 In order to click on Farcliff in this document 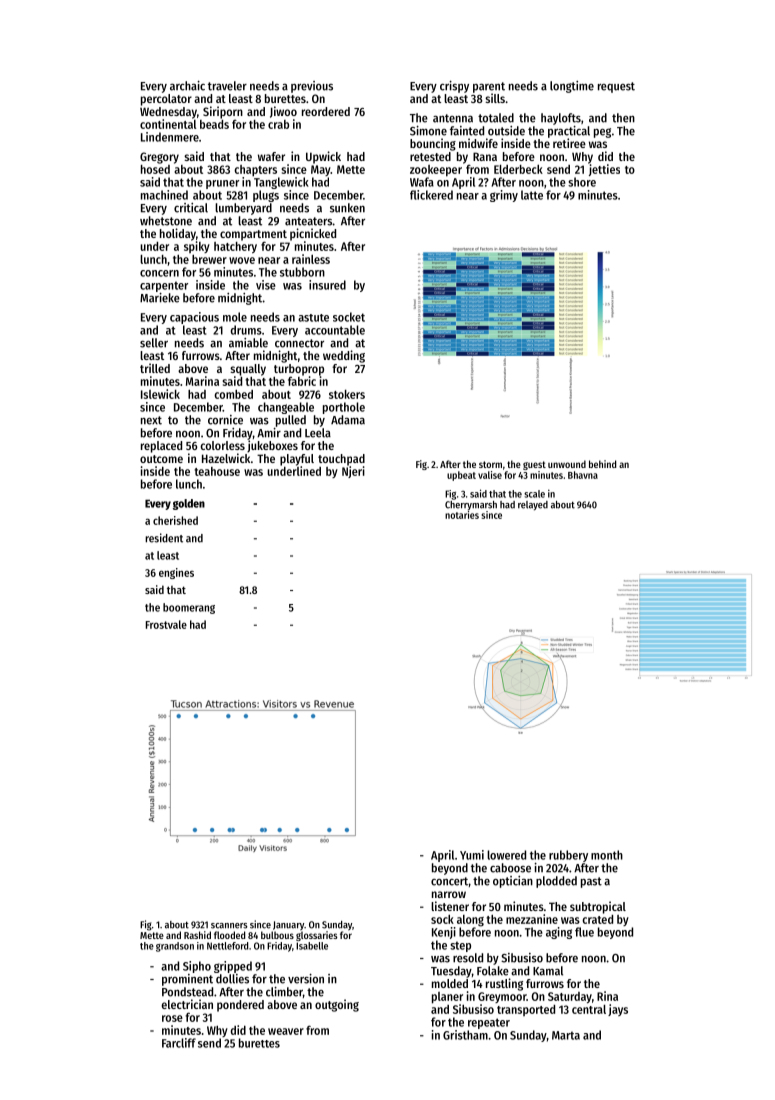, I will do `click(179, 1043)`.
